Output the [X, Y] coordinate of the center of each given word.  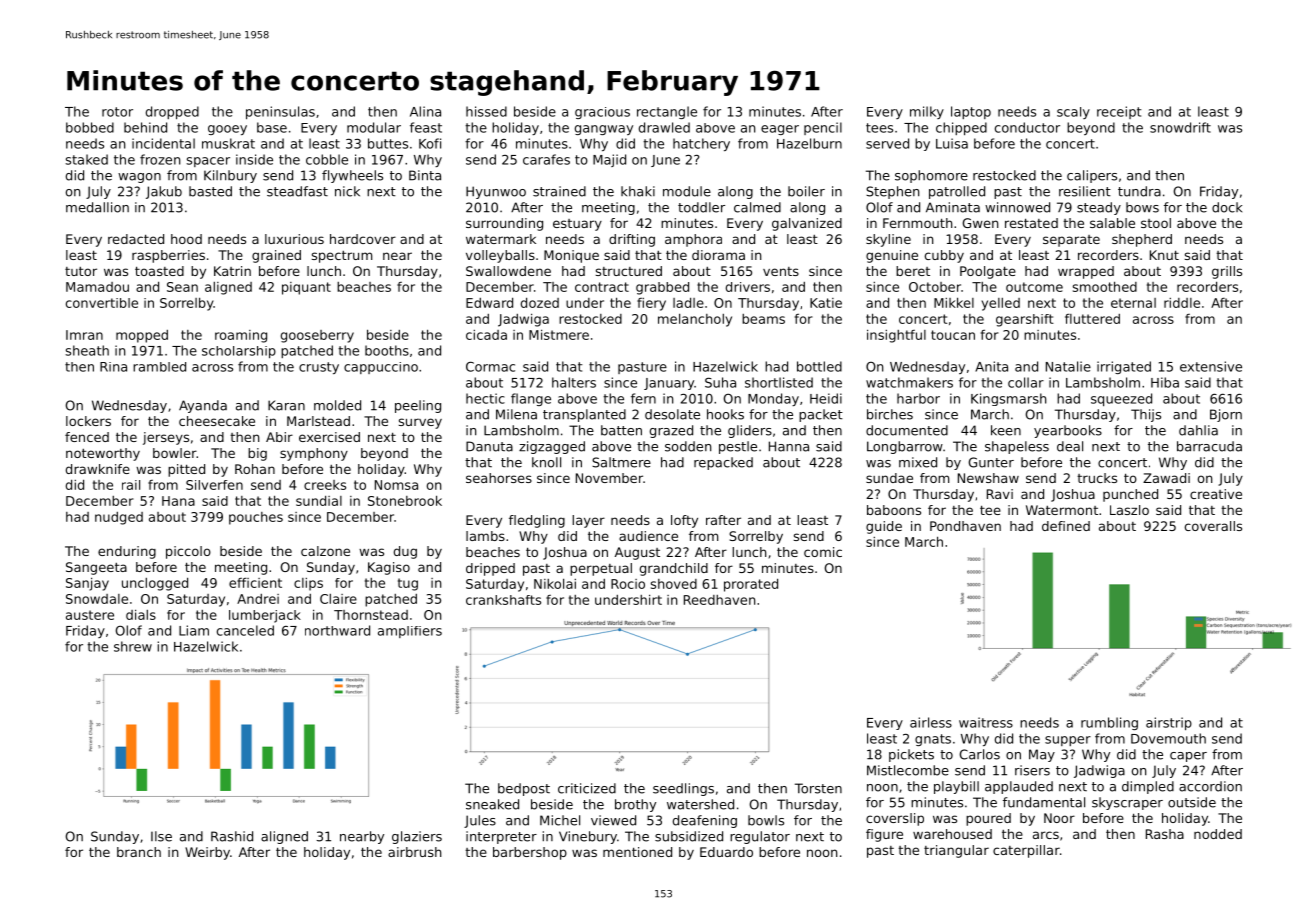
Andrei [258, 599]
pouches [256, 518]
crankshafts [503, 600]
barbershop [530, 853]
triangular [956, 851]
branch [139, 852]
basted [210, 191]
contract [602, 287]
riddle [1182, 303]
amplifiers [410, 632]
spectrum [342, 257]
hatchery [701, 144]
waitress [986, 722]
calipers [1092, 176]
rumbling [1109, 723]
